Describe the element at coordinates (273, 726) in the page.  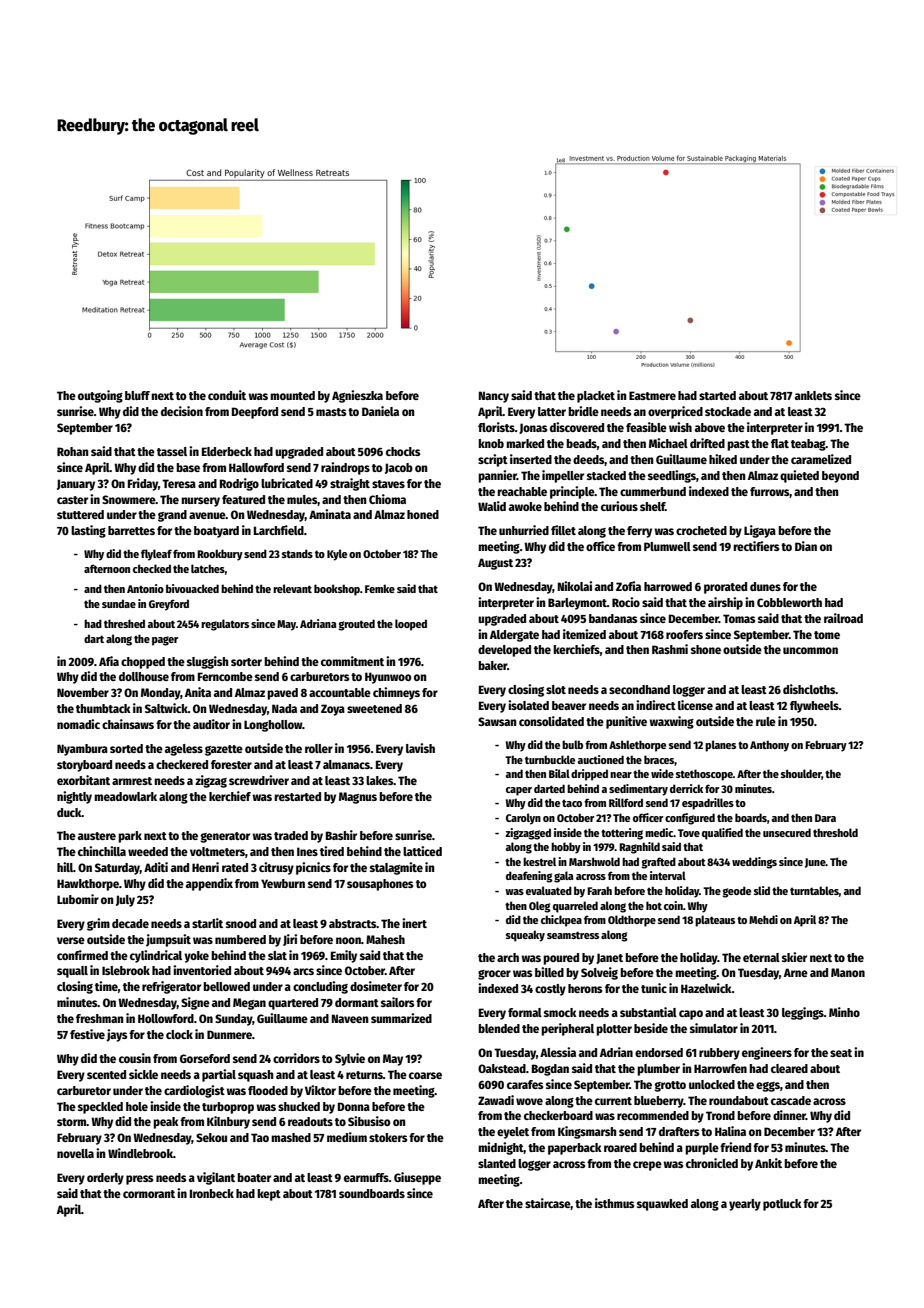
I see `Longhollow` at that location.
